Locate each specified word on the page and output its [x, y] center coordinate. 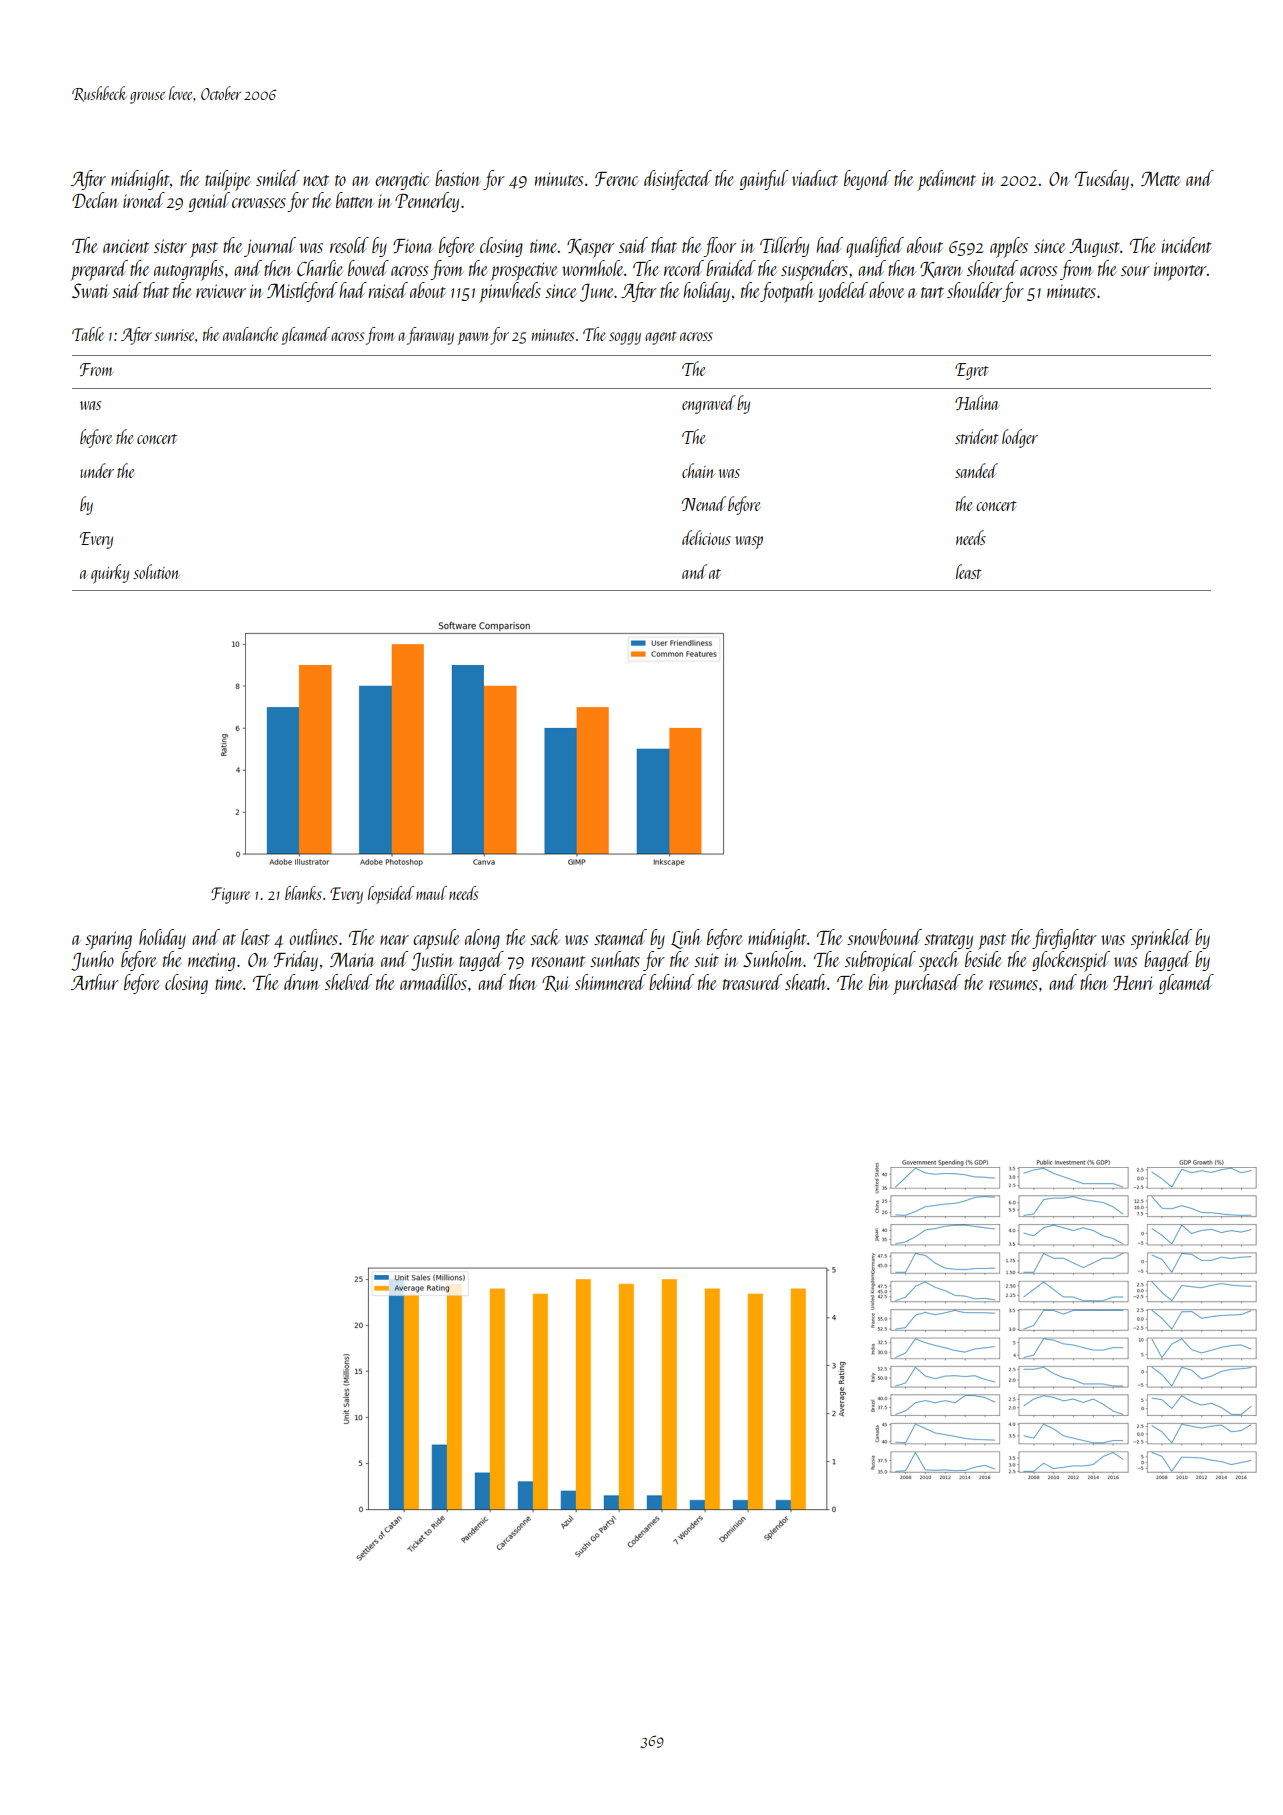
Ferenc [616, 179]
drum [302, 982]
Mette [1161, 178]
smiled [278, 178]
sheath [806, 982]
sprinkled [1161, 939]
